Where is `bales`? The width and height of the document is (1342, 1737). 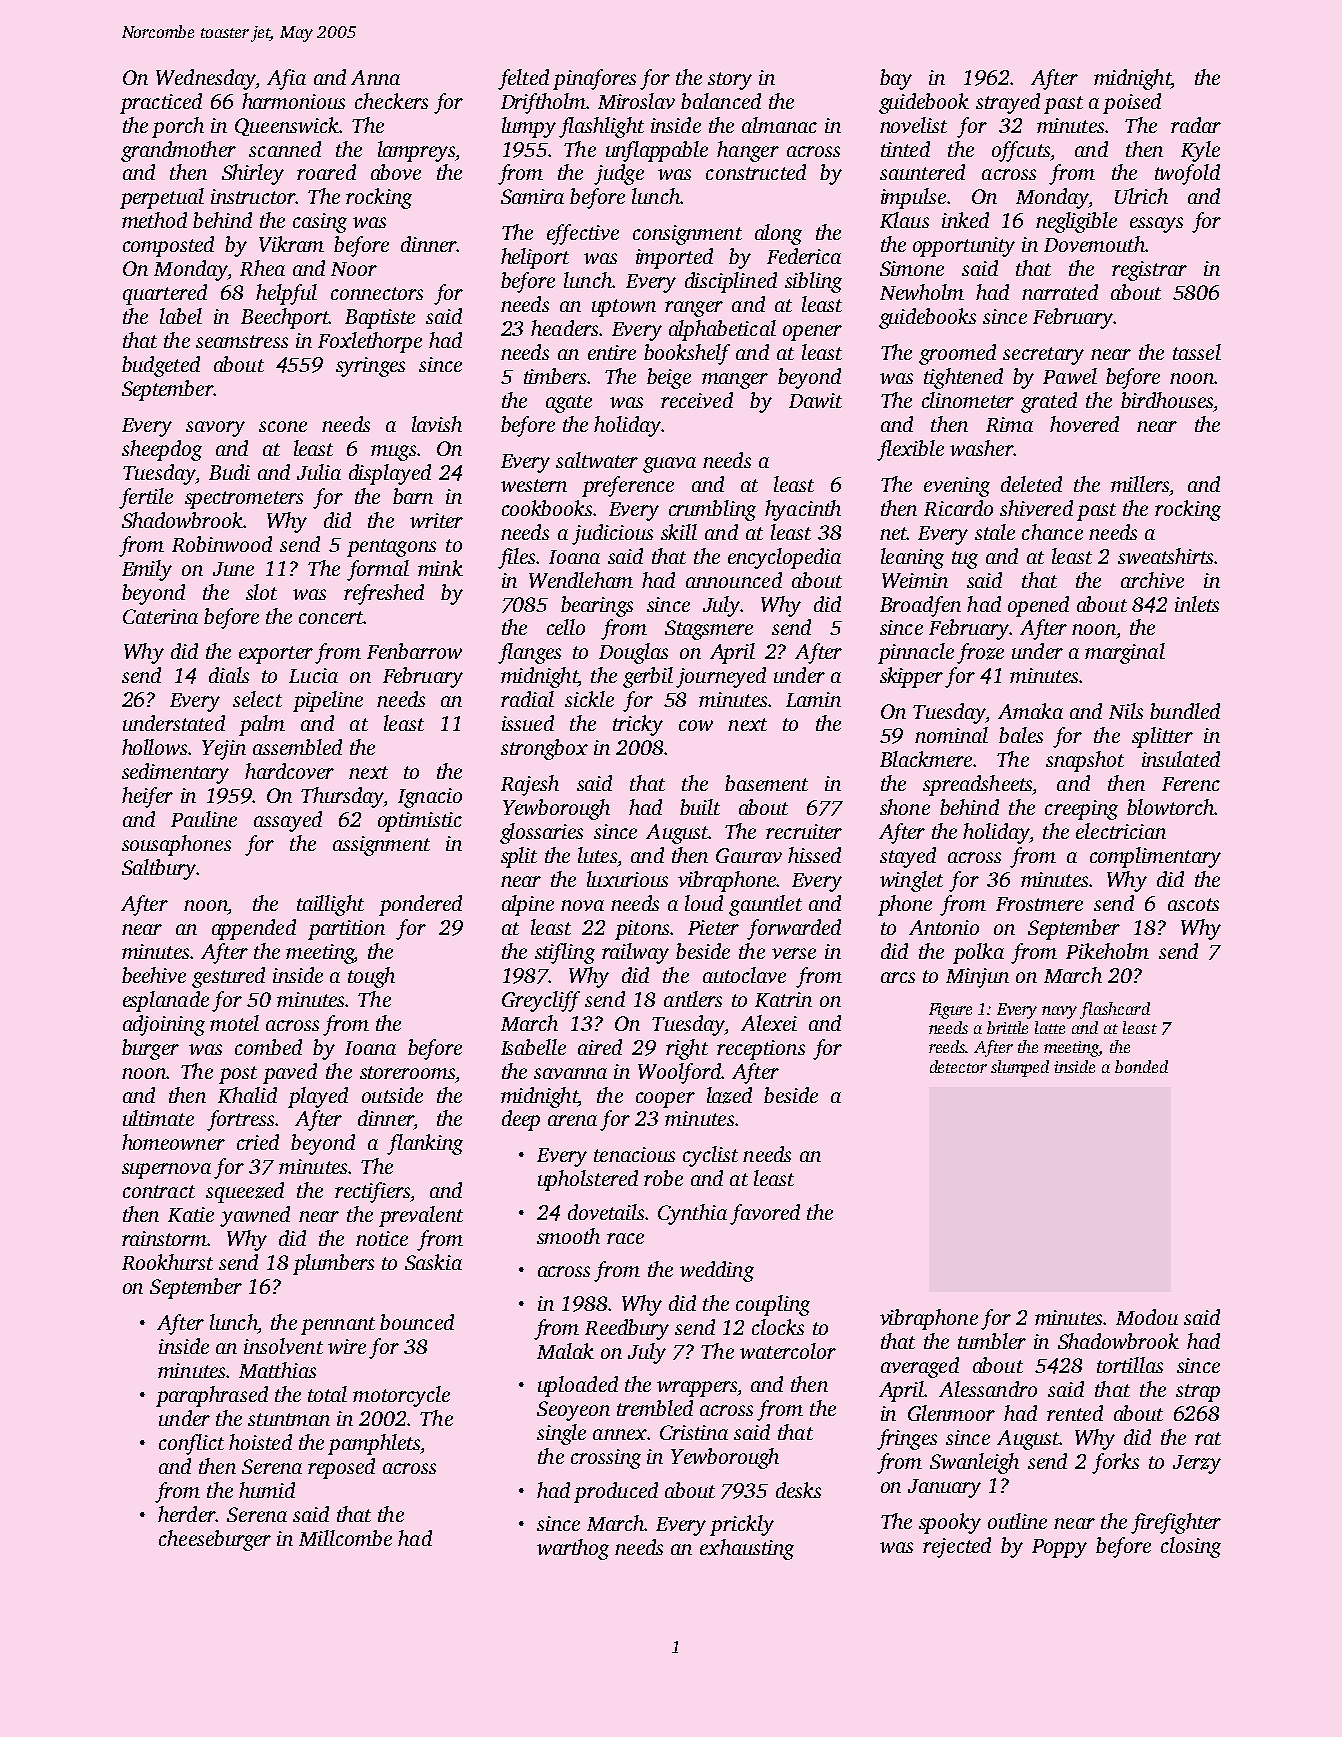 bales is located at coordinates (1021, 735).
